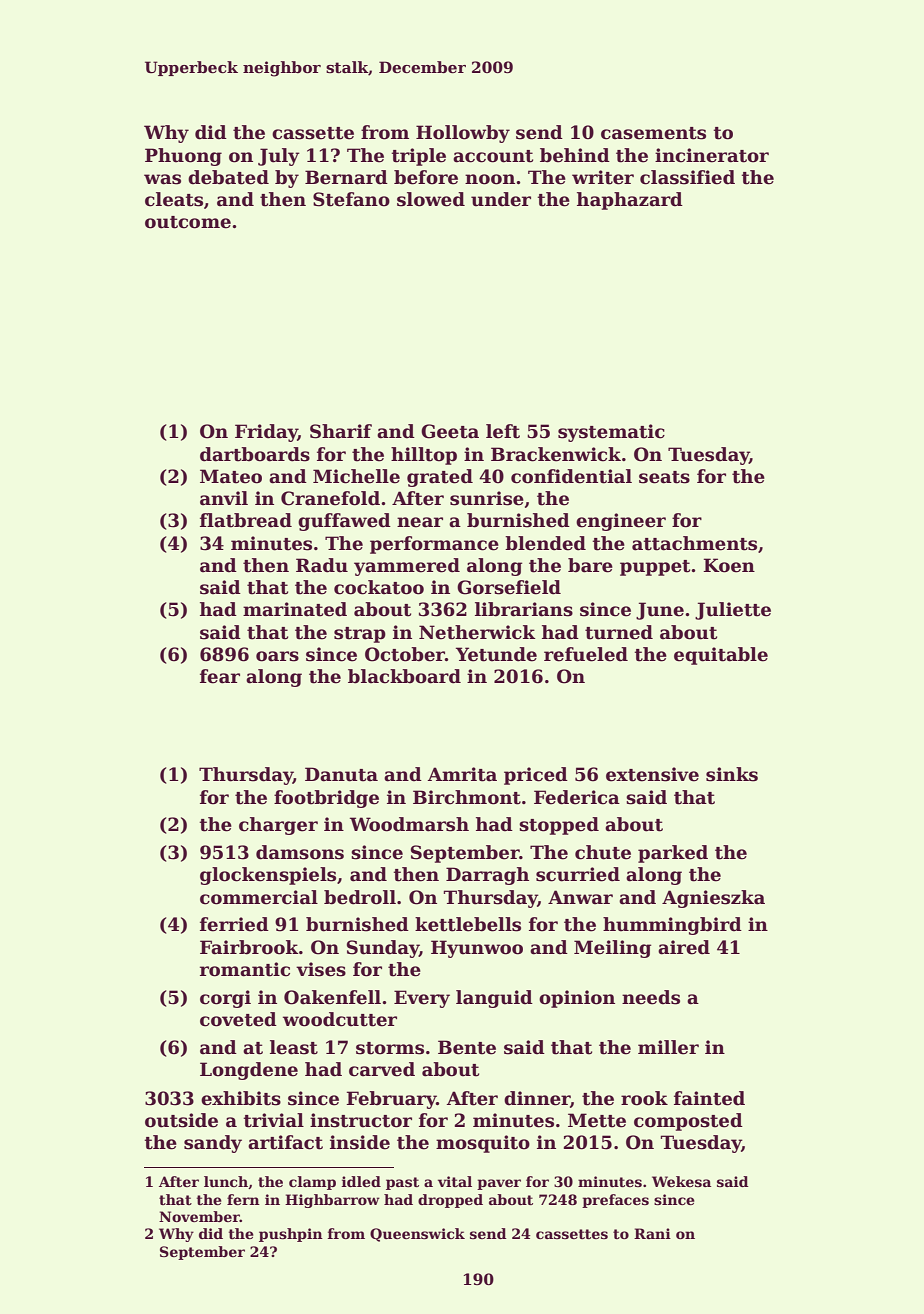  Describe the element at coordinates (245, 969) in the page. I see `romantic` at that location.
